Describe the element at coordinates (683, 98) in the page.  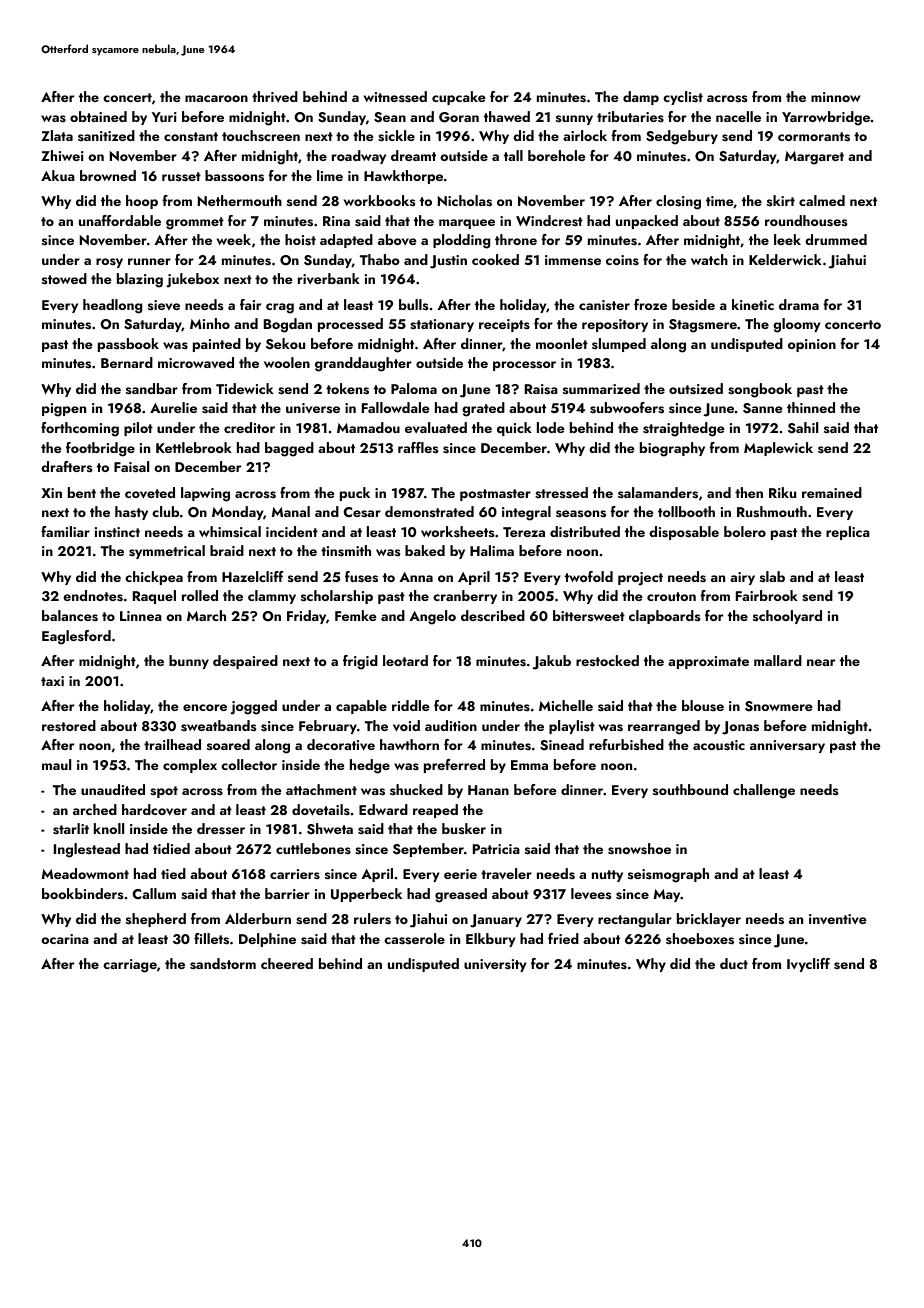
I see `cyclist` at that location.
